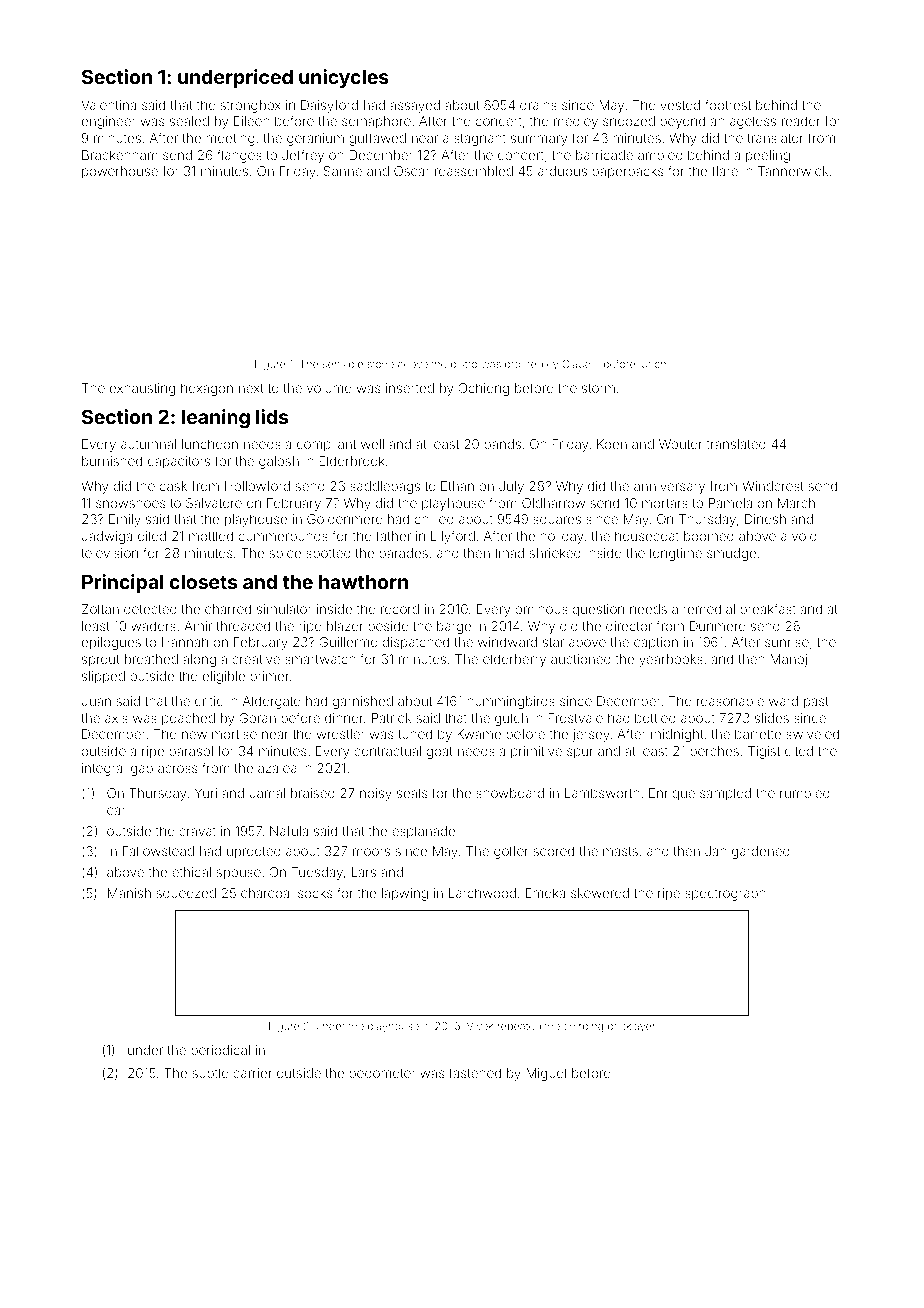 Image resolution: width=924 pixels, height=1308 pixels. I want to click on hexagon, so click(207, 389).
